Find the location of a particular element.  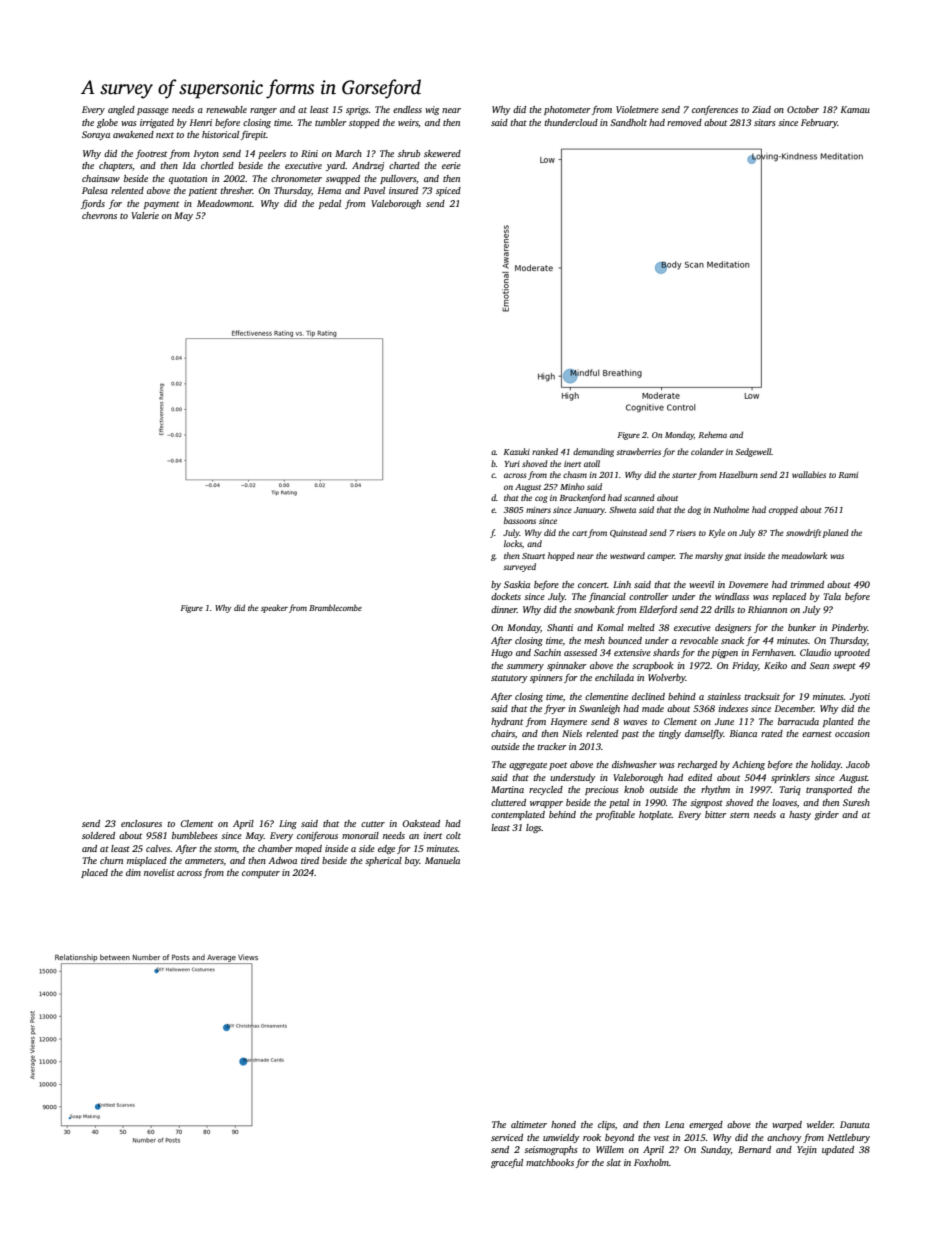

Valerie is located at coordinates (145, 215).
